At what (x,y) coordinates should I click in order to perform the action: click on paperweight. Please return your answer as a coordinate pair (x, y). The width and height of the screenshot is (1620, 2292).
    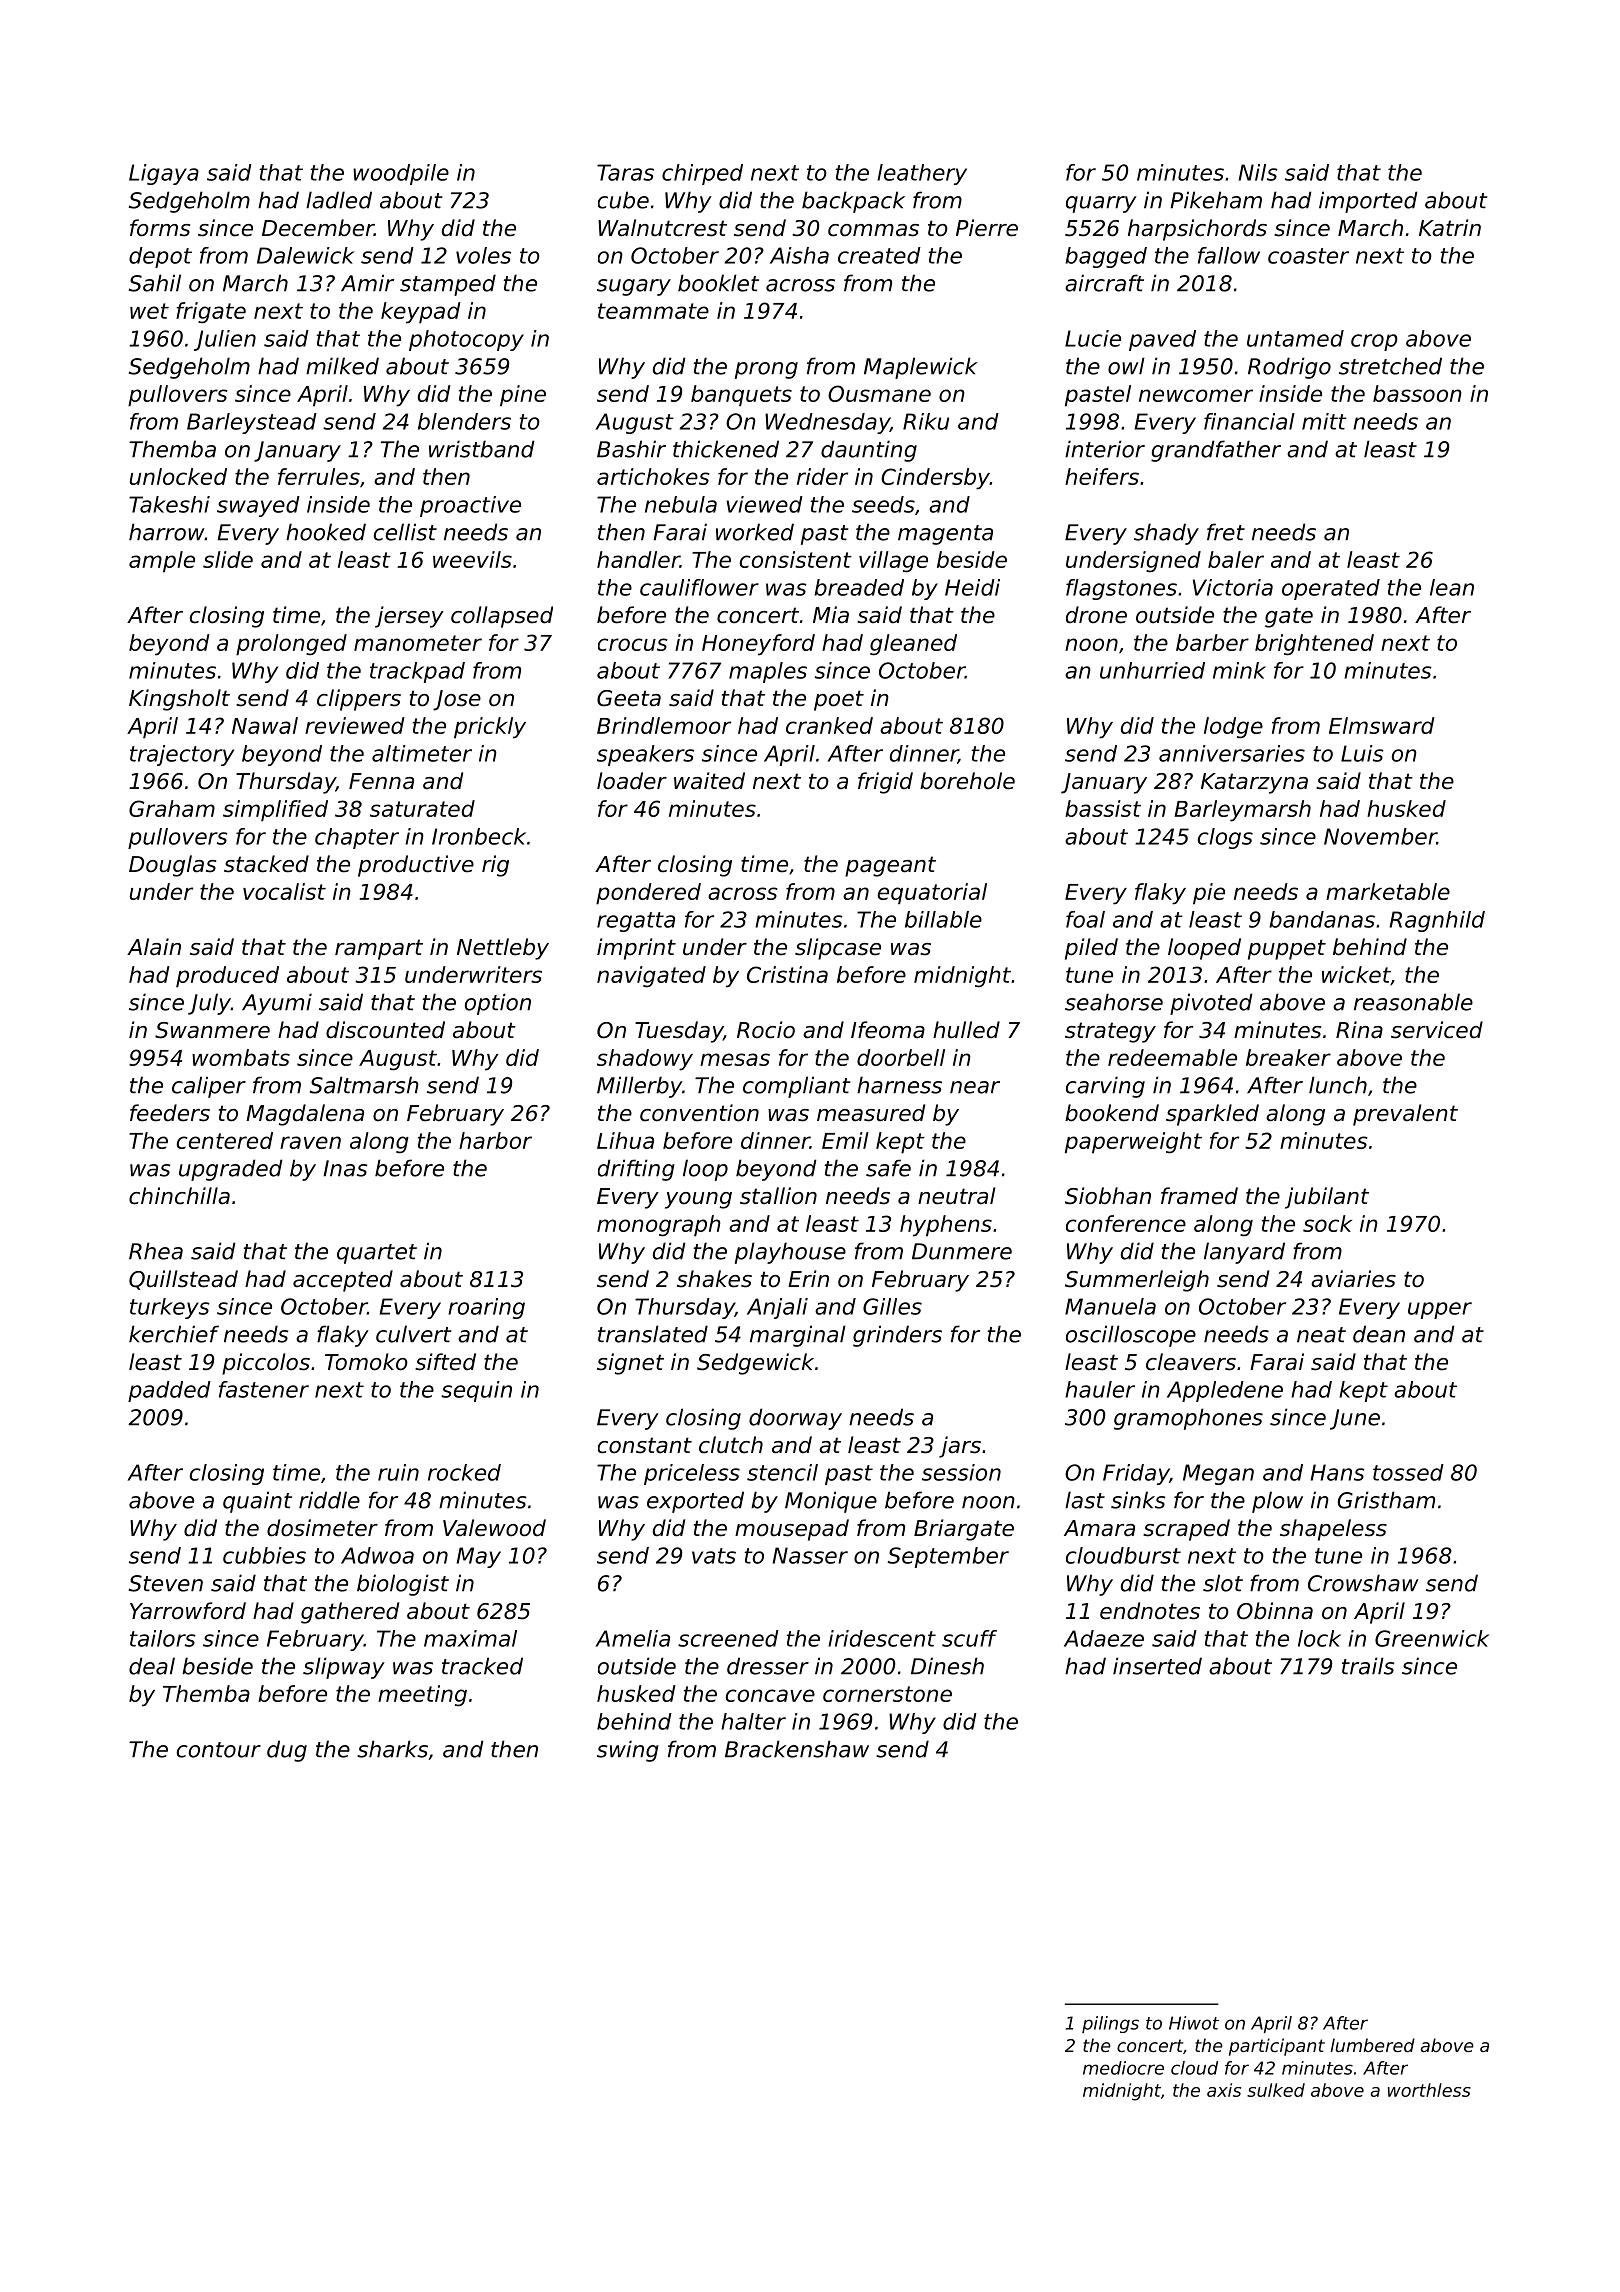
    Looking at the image, I should click on (1133, 1143).
